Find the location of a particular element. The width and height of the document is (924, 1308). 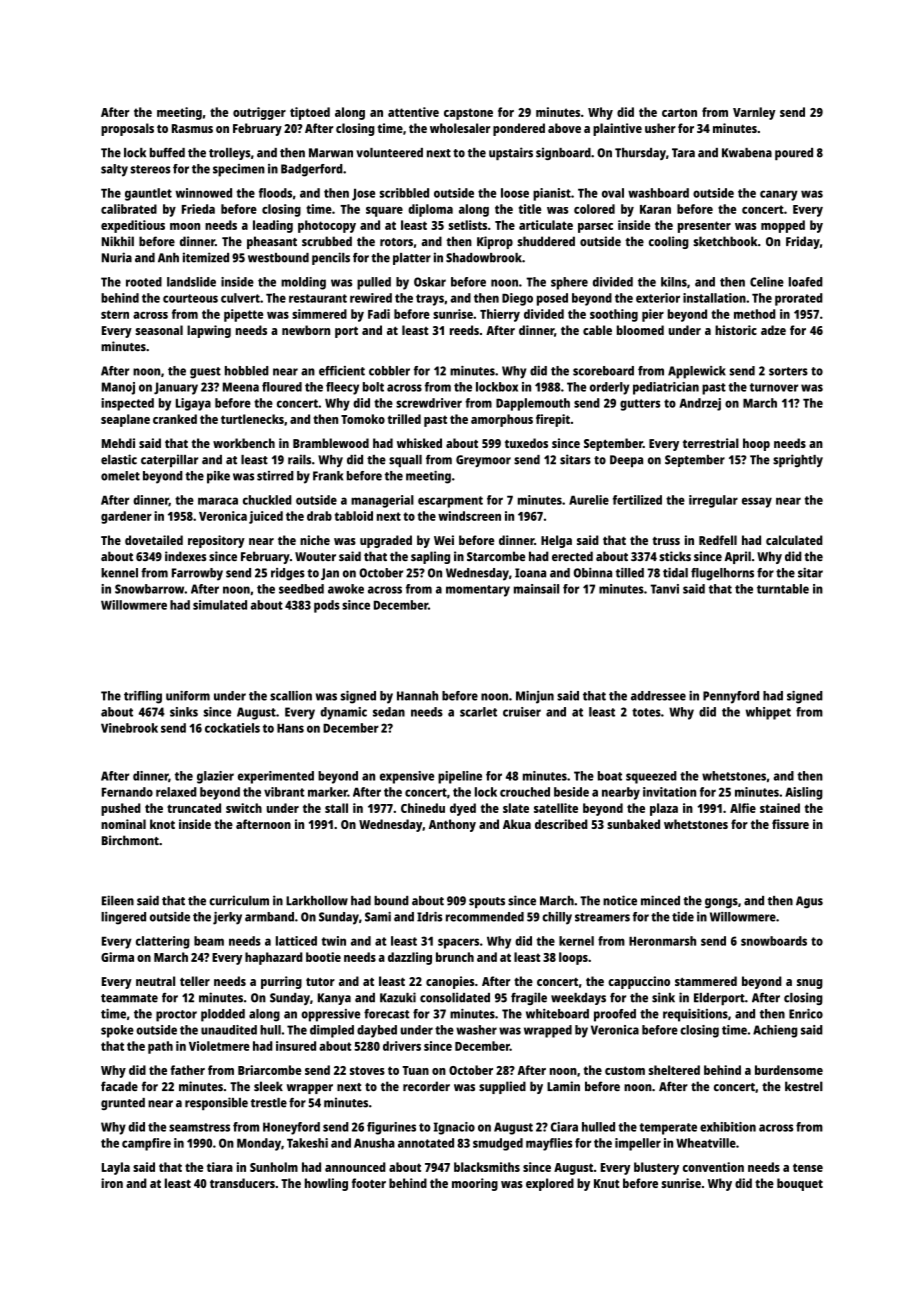

Alfie is located at coordinates (743, 808).
